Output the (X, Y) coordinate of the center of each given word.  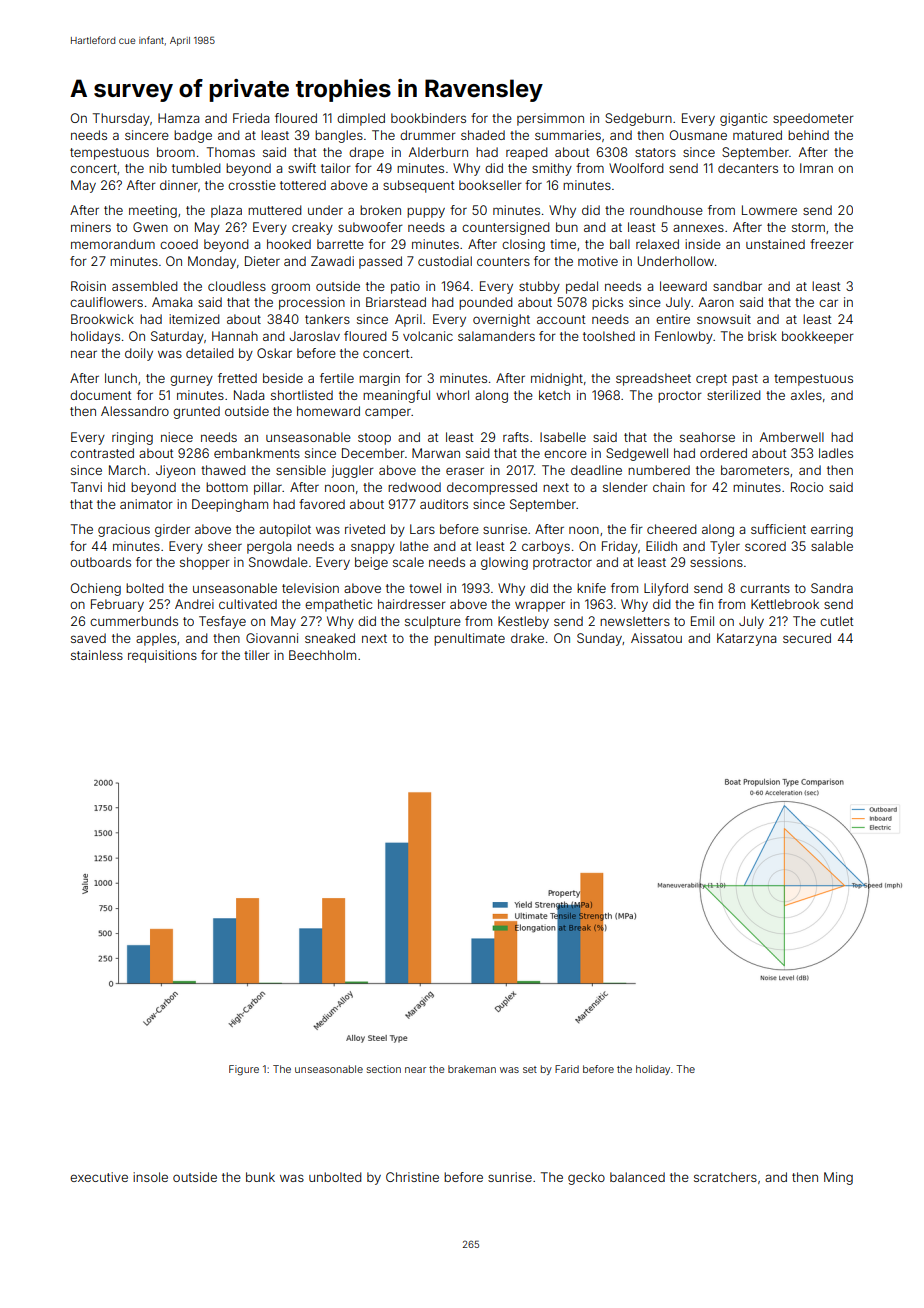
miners (91, 227)
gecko (586, 1178)
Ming (838, 1178)
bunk (260, 1177)
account (561, 319)
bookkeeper (818, 337)
